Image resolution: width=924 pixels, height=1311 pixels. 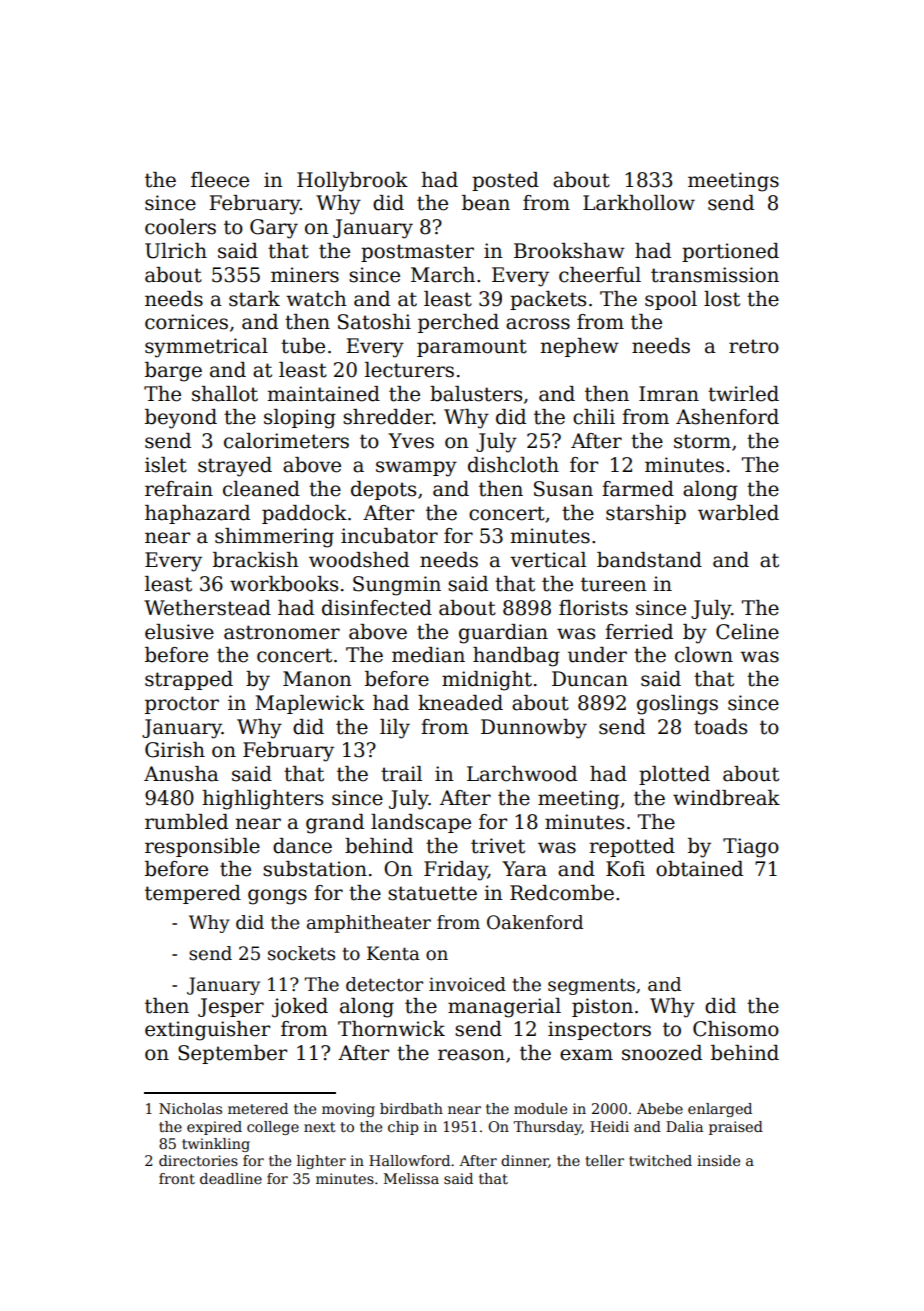 What do you see at coordinates (594, 417) in the screenshot?
I see `chili` at bounding box center [594, 417].
